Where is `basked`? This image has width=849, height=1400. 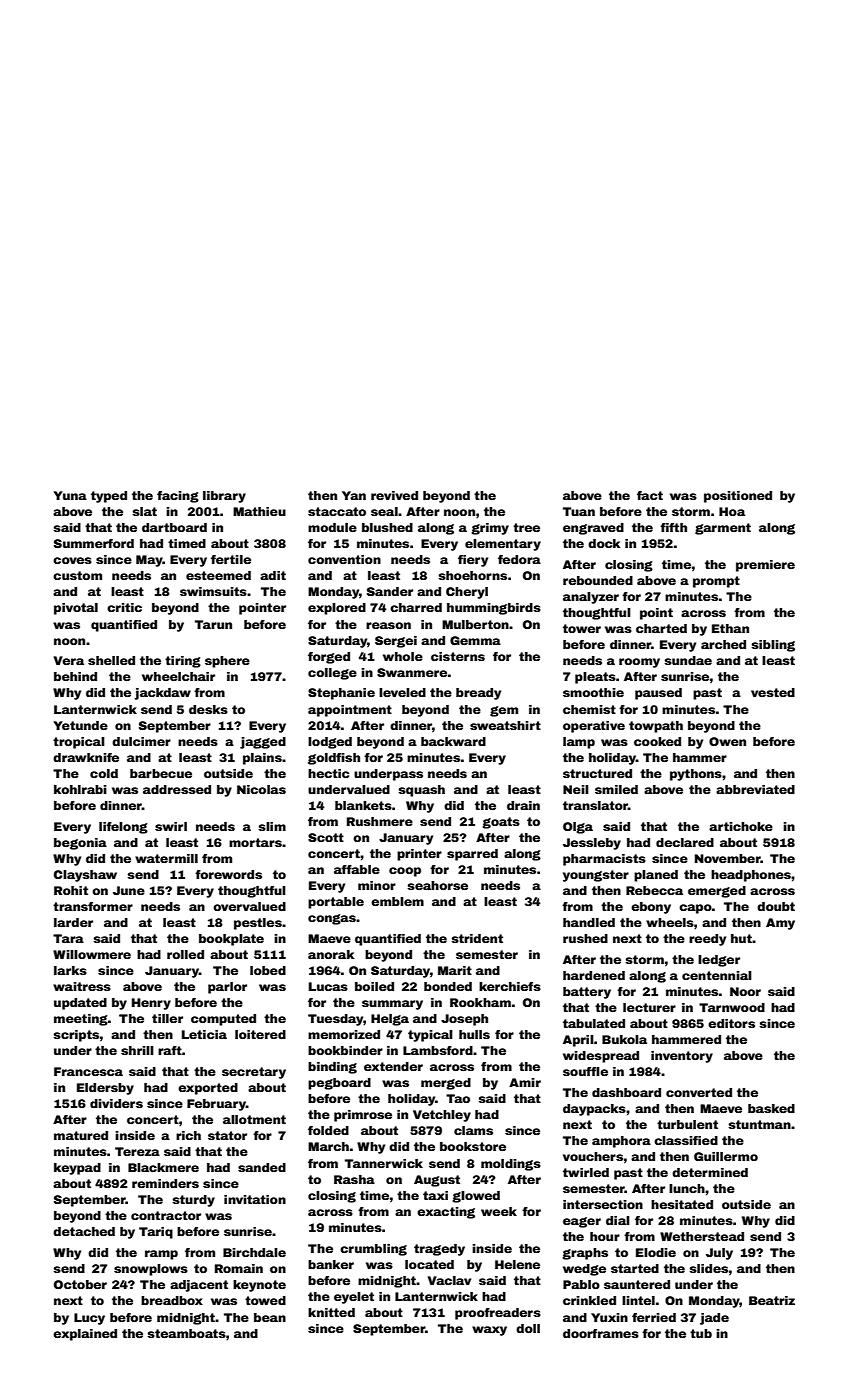
basked is located at coordinates (771, 1108).
